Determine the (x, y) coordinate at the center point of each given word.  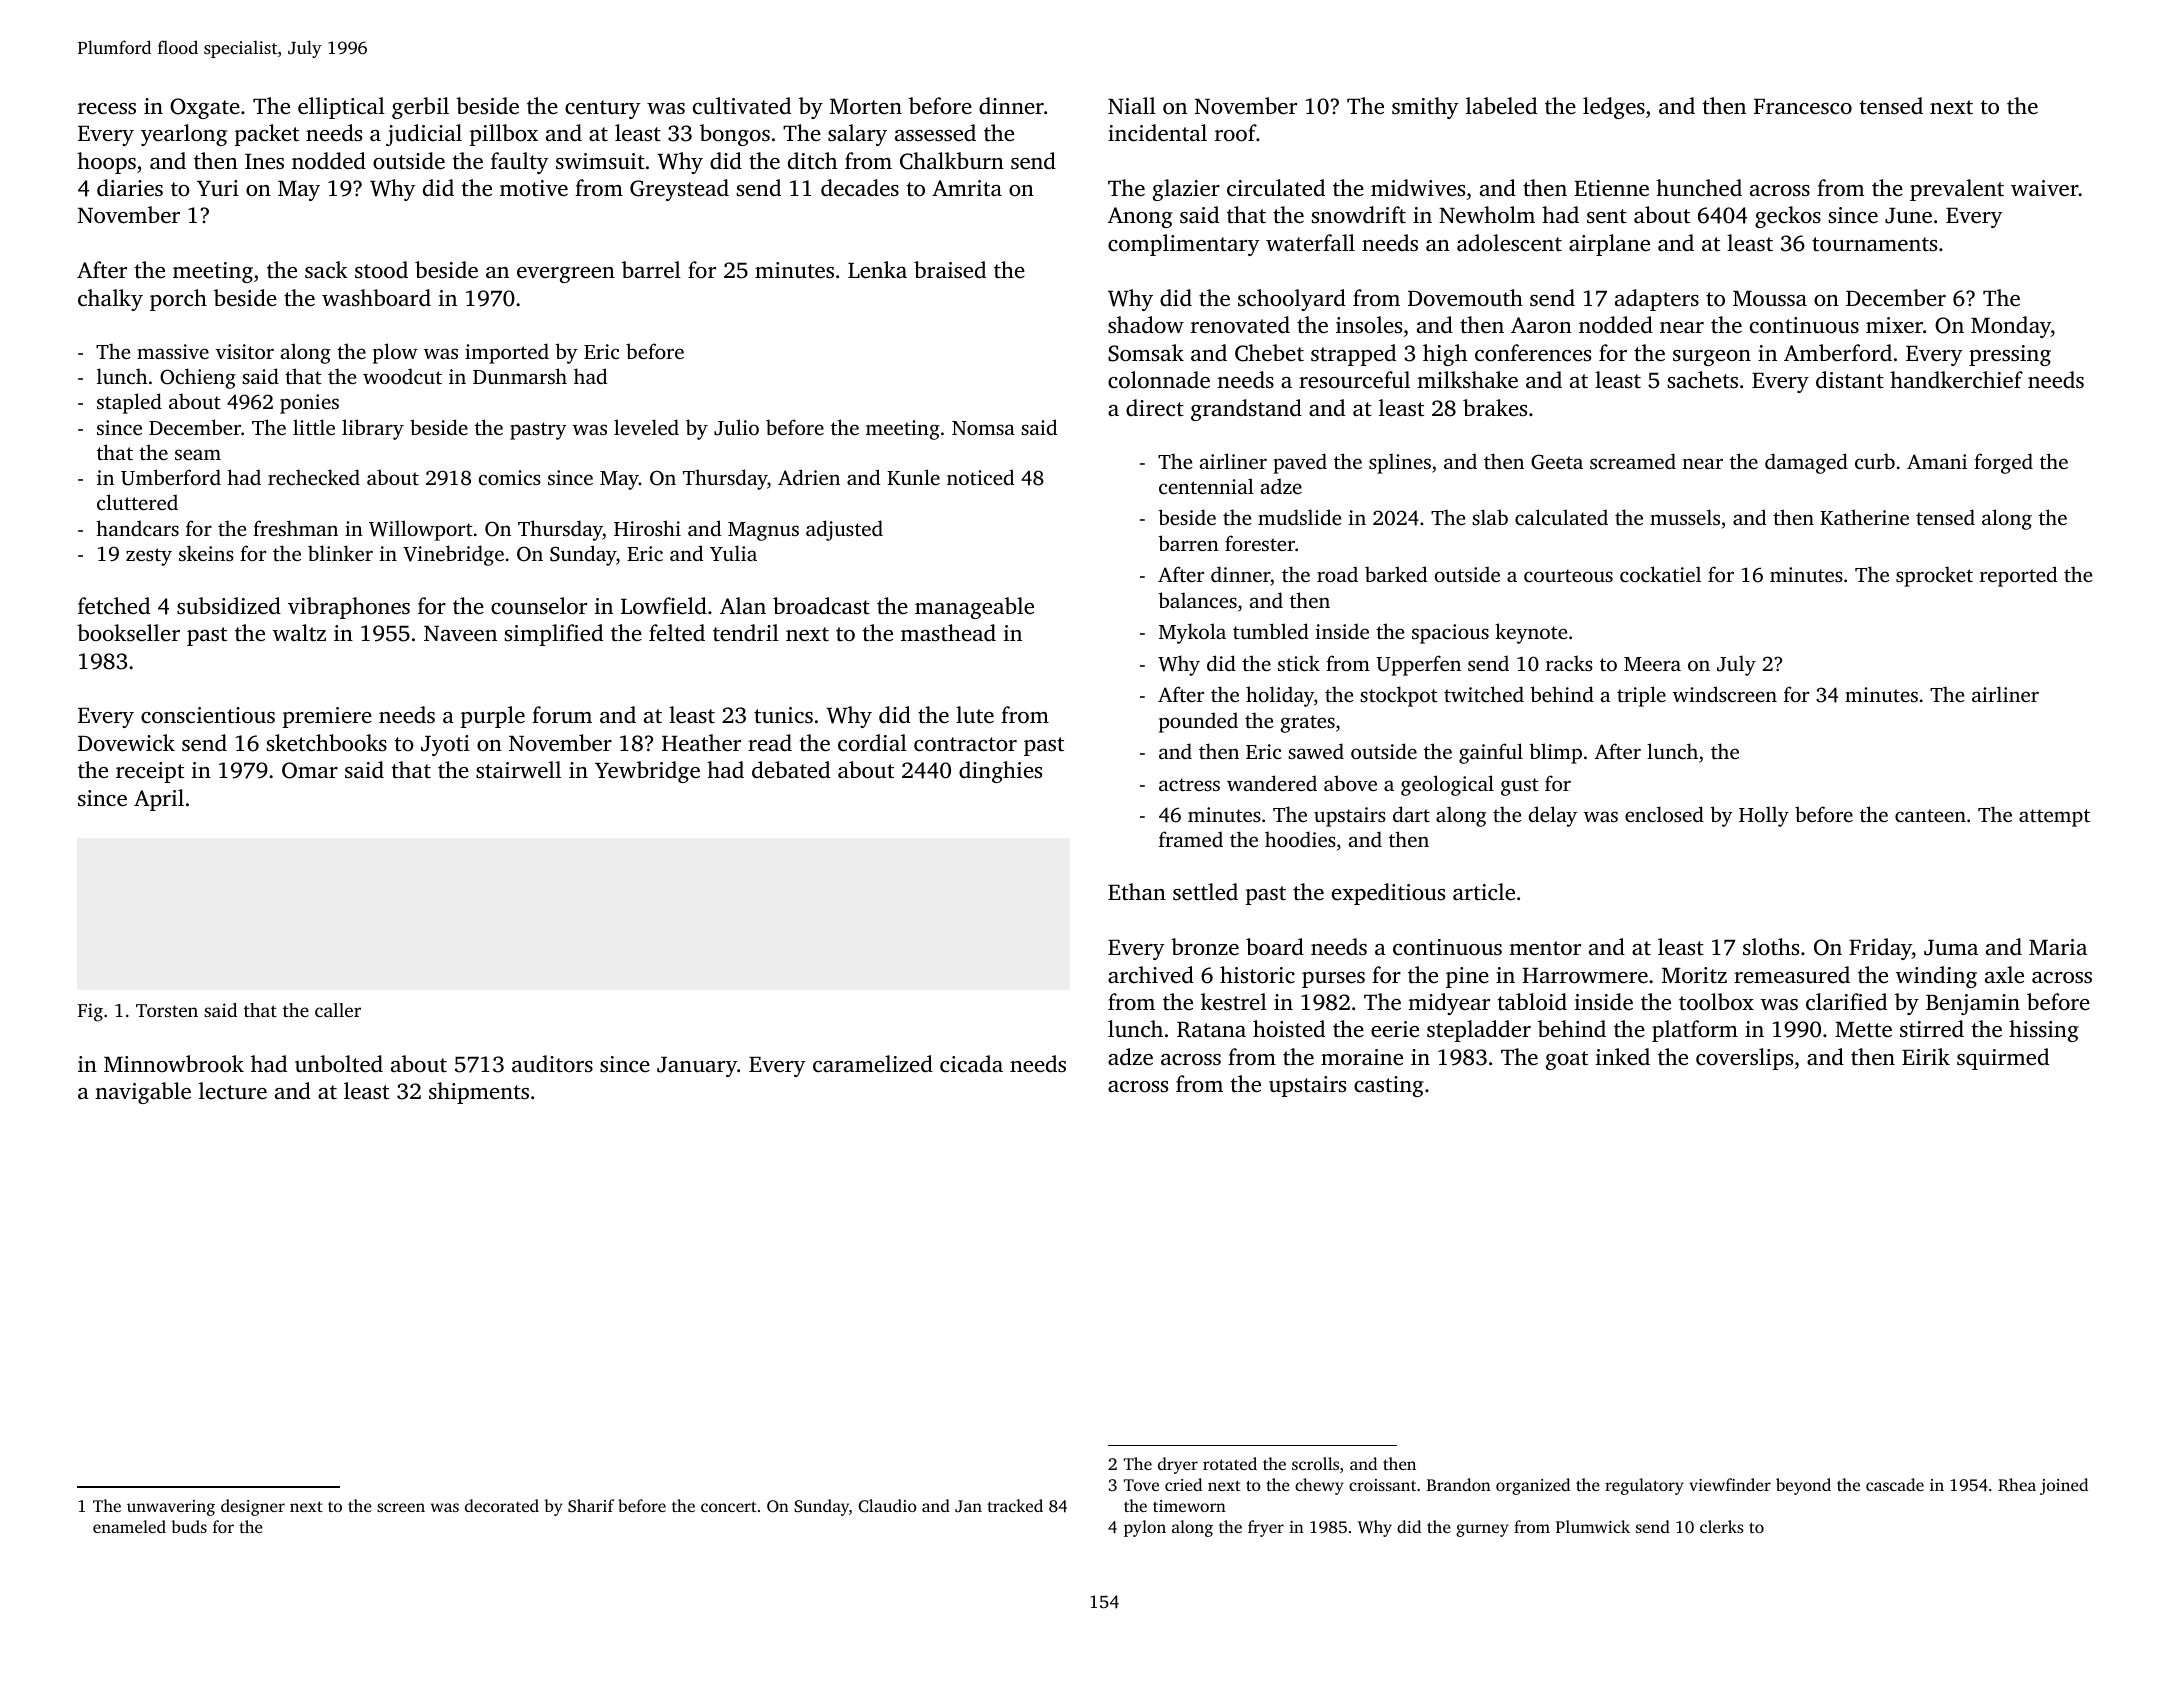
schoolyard (1292, 300)
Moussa (1770, 299)
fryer (1266, 1528)
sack (326, 270)
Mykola (1192, 633)
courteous (1568, 575)
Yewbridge (647, 772)
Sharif (591, 1506)
